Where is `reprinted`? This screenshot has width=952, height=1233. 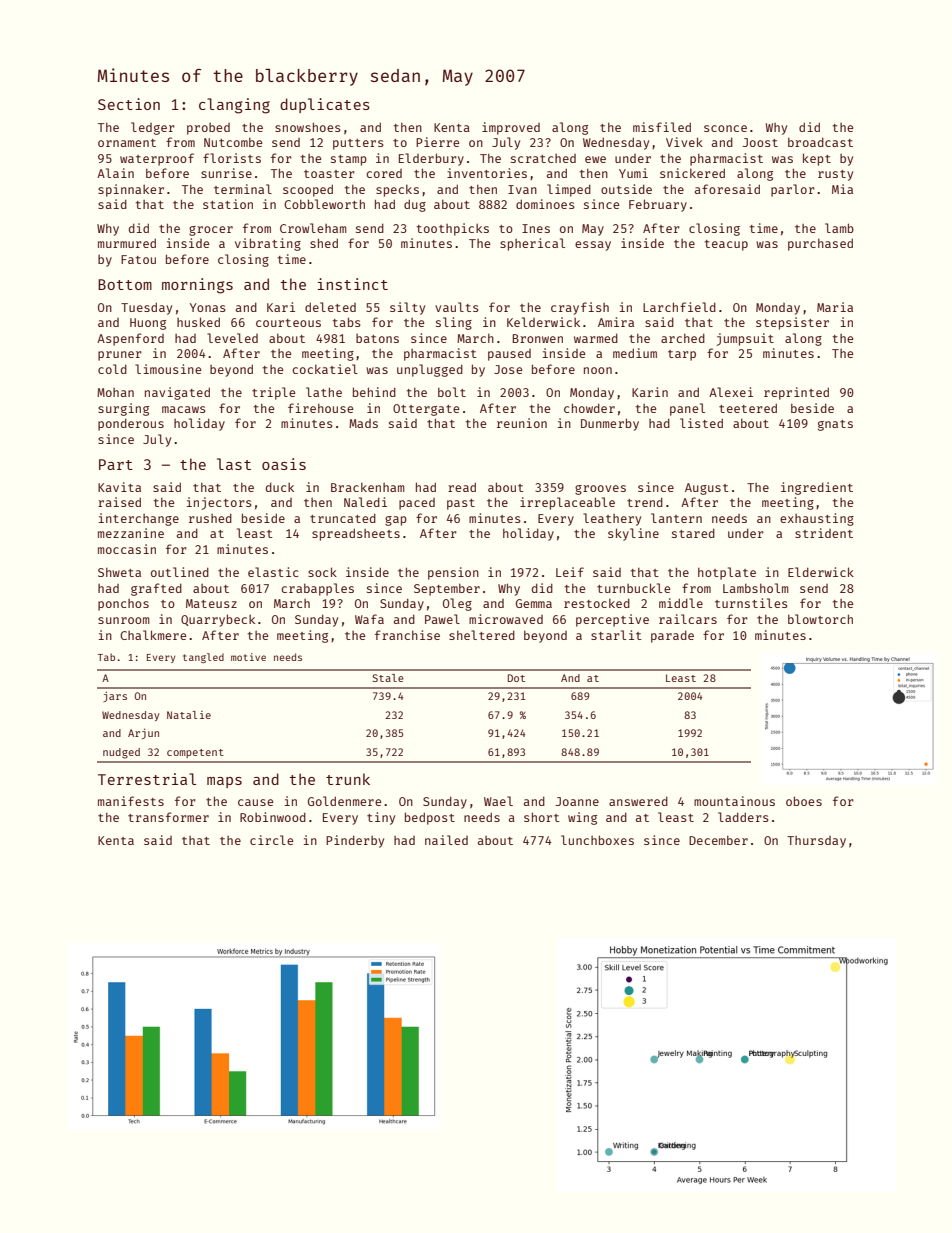
reprinted is located at coordinates (796, 393).
